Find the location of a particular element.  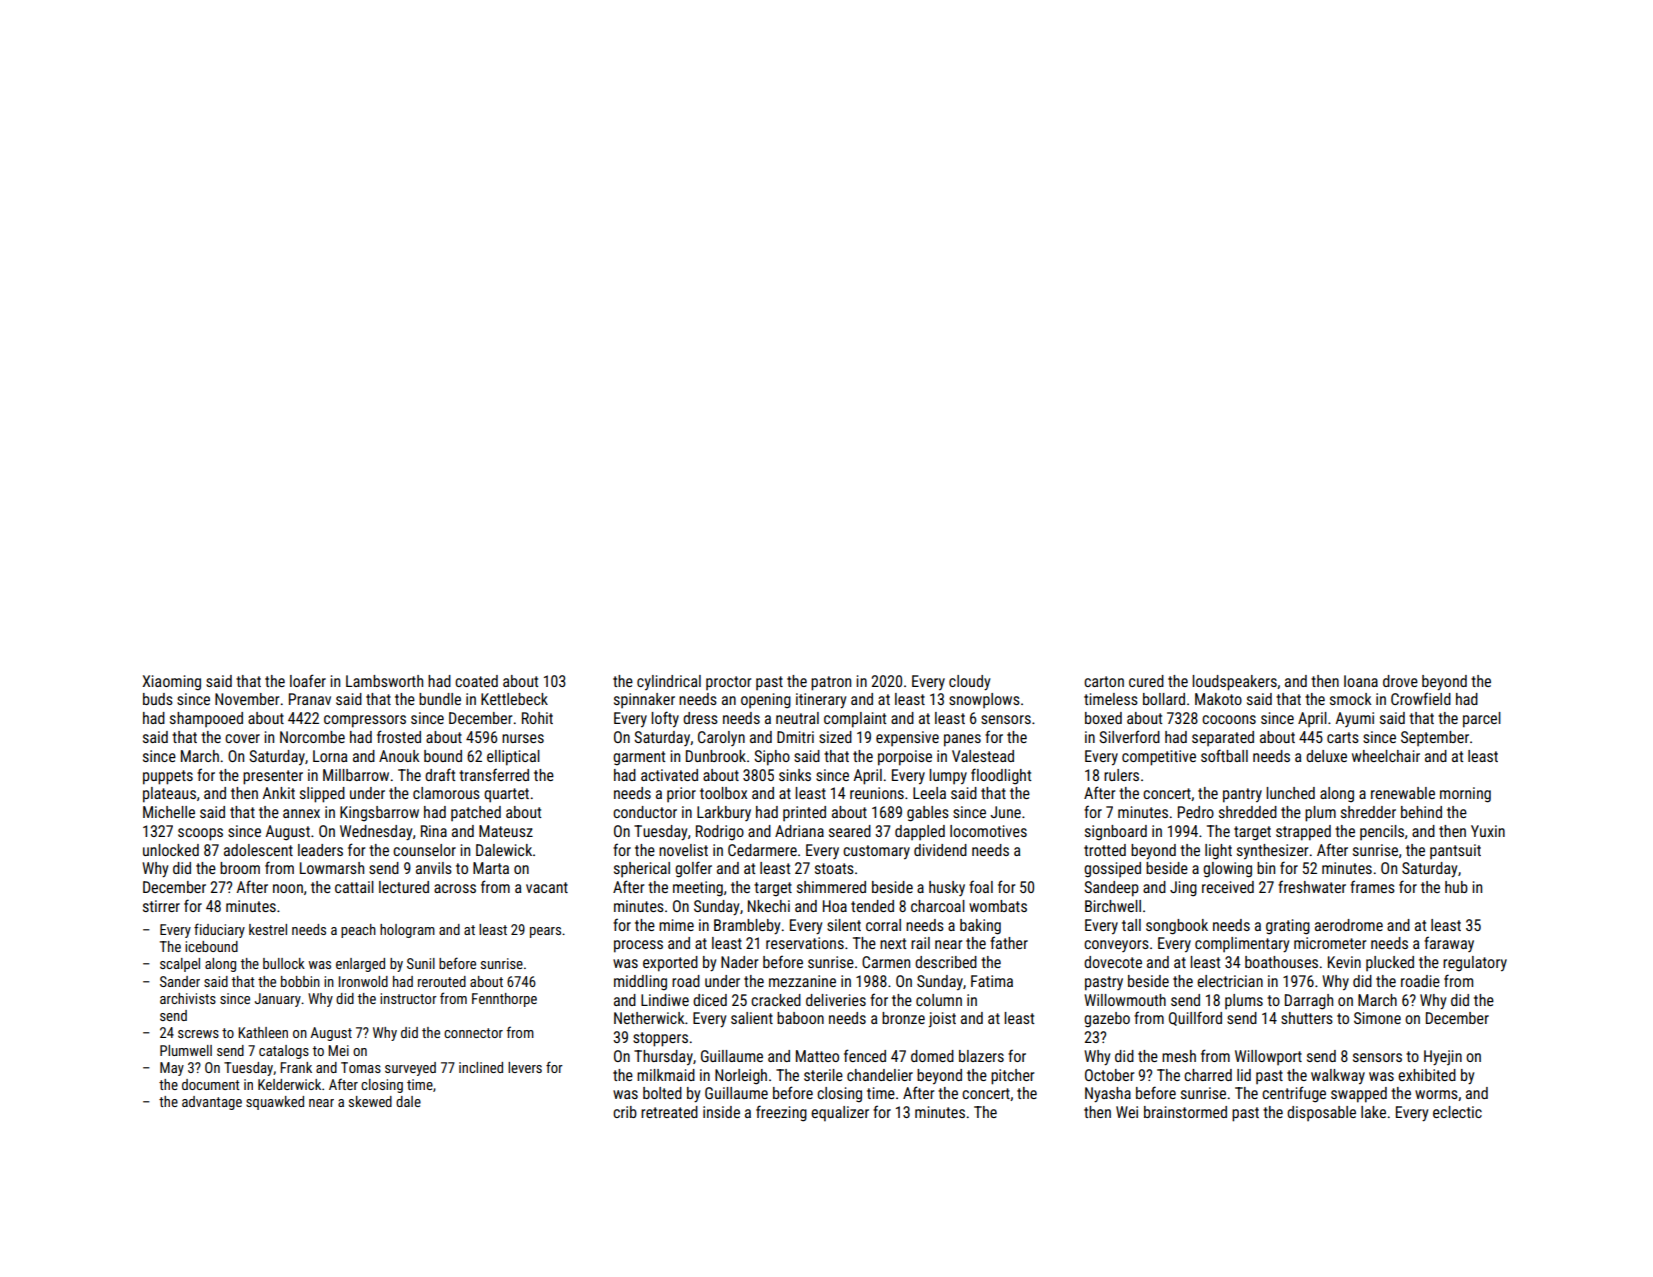

cover is located at coordinates (242, 738).
